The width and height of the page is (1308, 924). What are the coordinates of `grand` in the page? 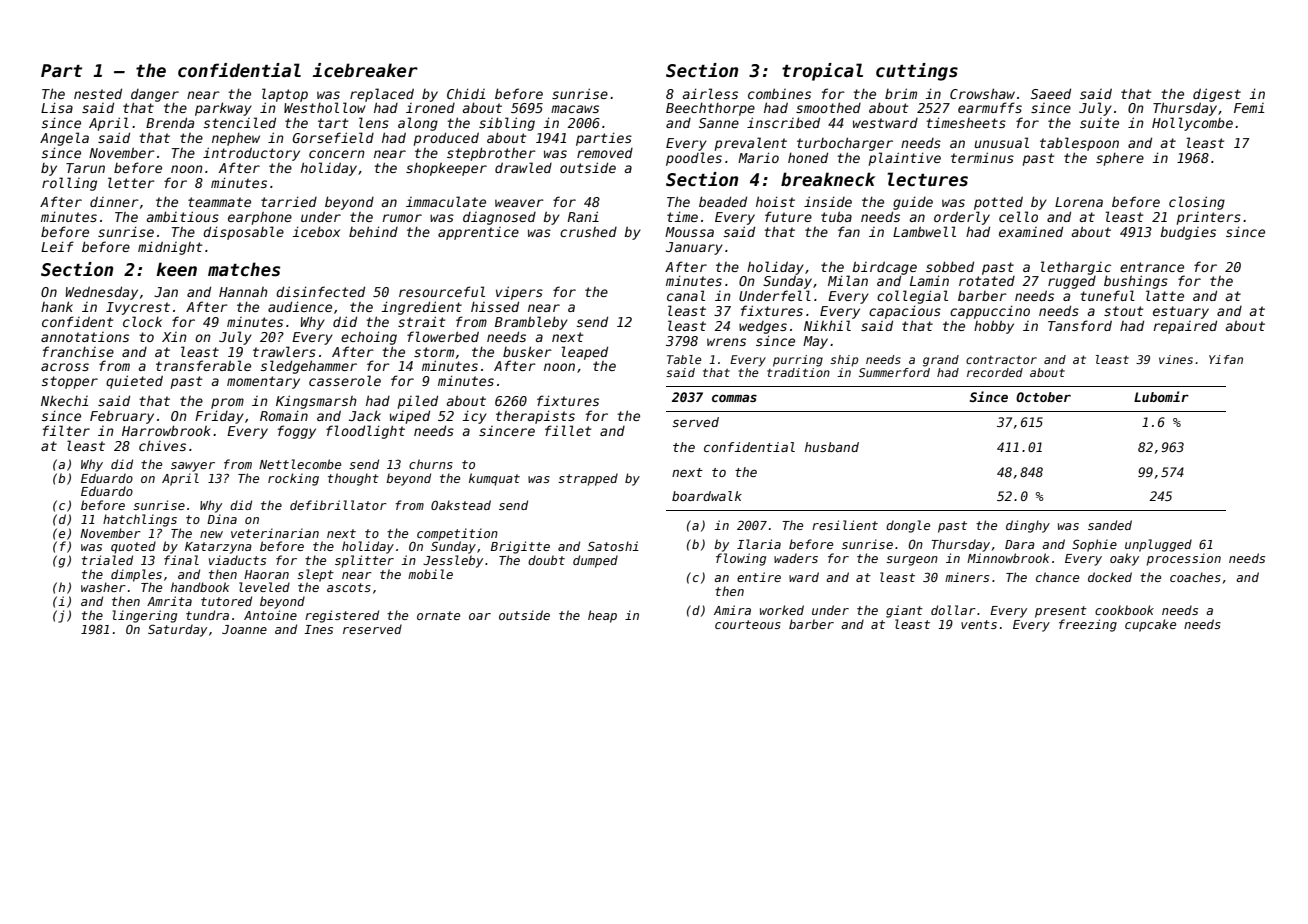 It's located at (941, 361).
